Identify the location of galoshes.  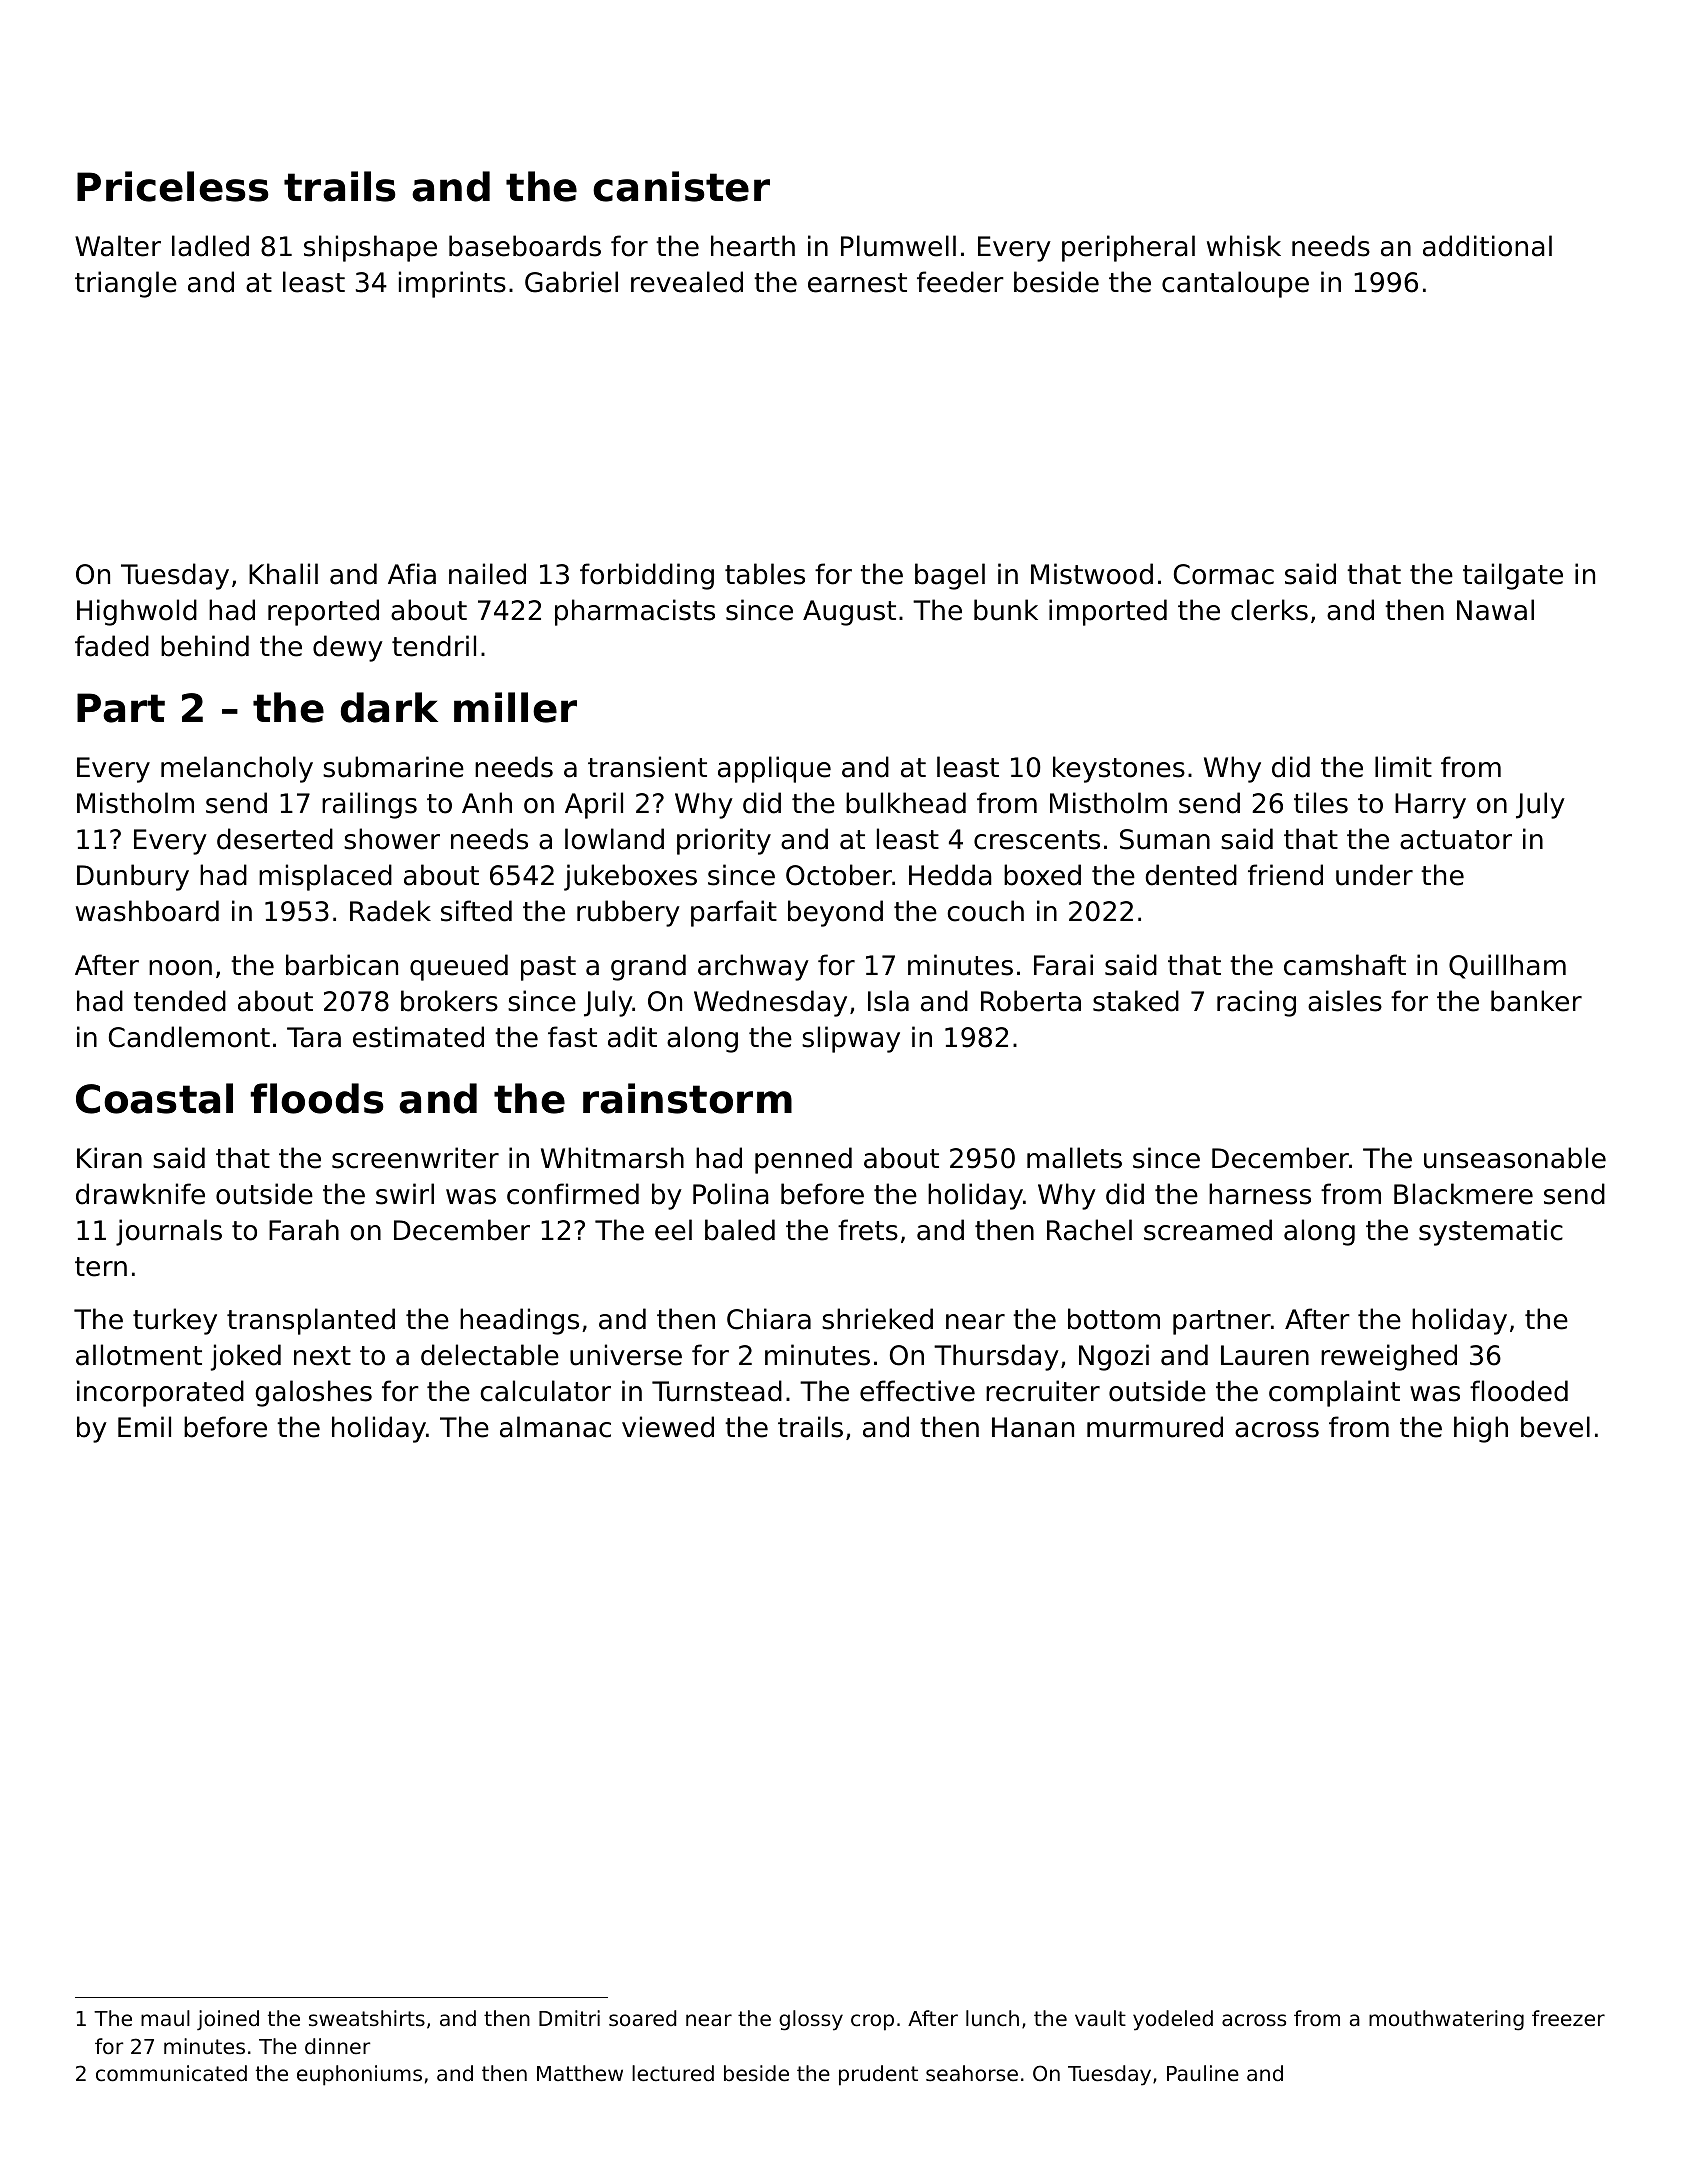
(313, 1393).
